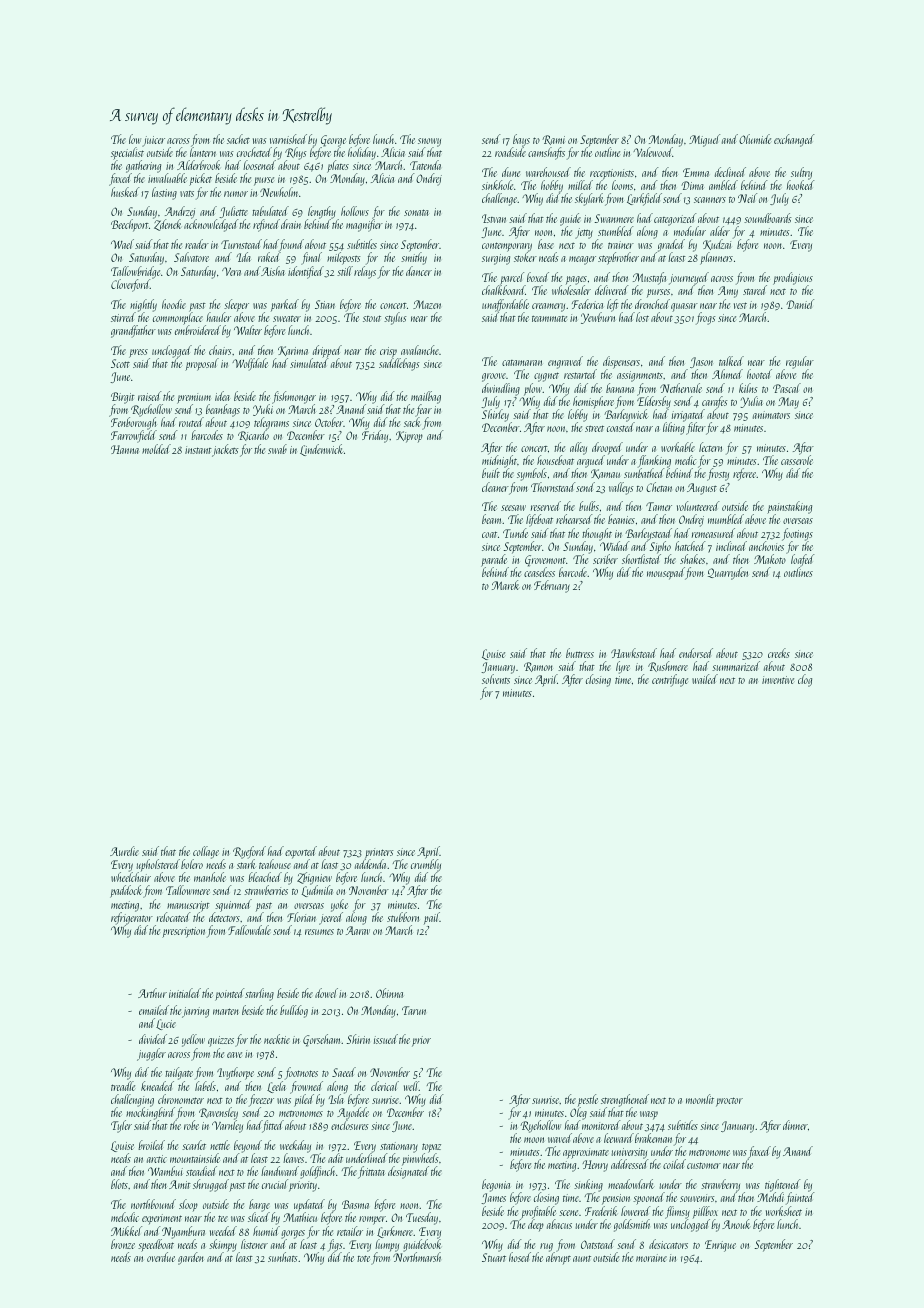 The width and height of the screenshot is (924, 1308). I want to click on built, so click(491, 473).
